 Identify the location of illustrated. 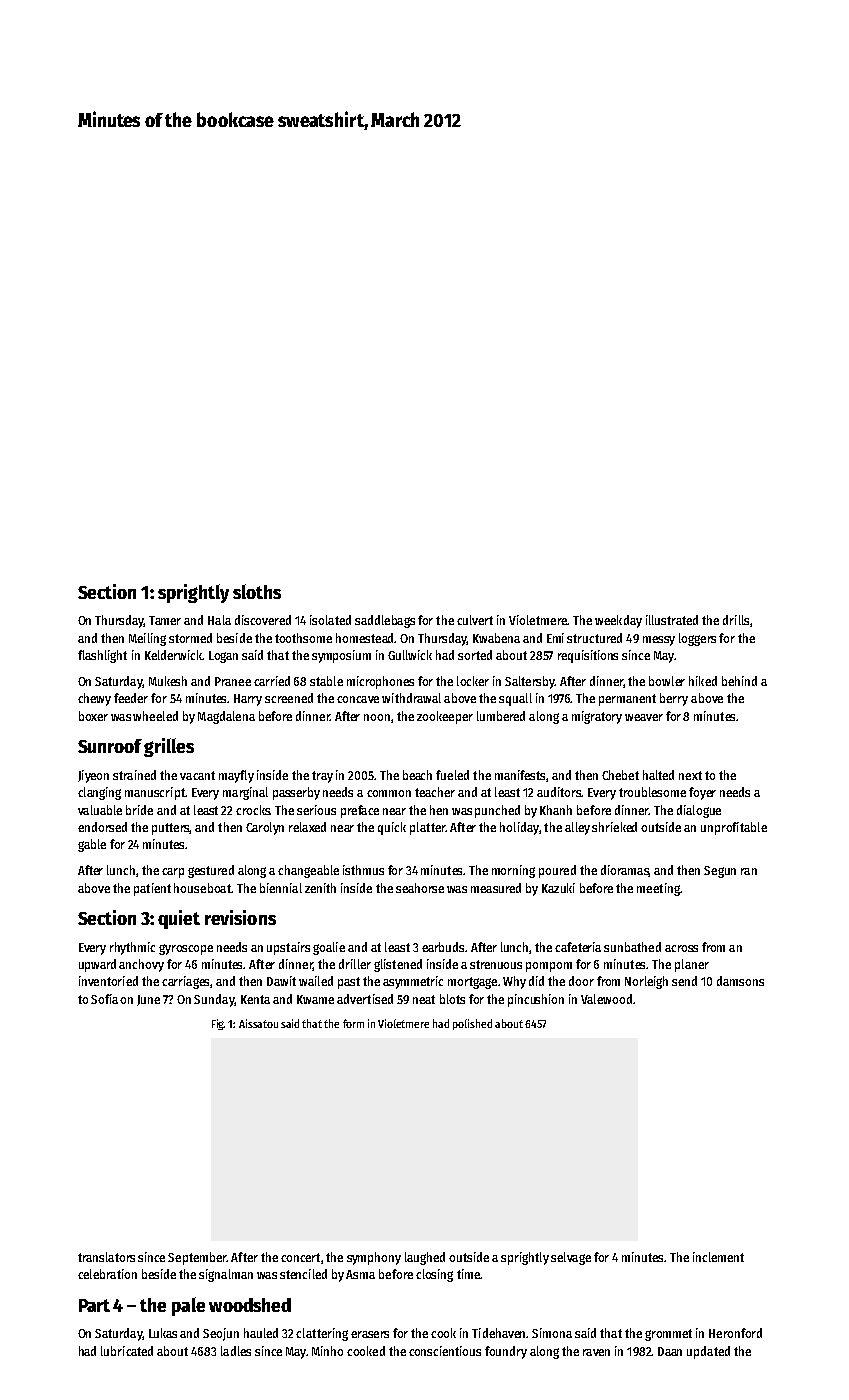
(672, 620).
